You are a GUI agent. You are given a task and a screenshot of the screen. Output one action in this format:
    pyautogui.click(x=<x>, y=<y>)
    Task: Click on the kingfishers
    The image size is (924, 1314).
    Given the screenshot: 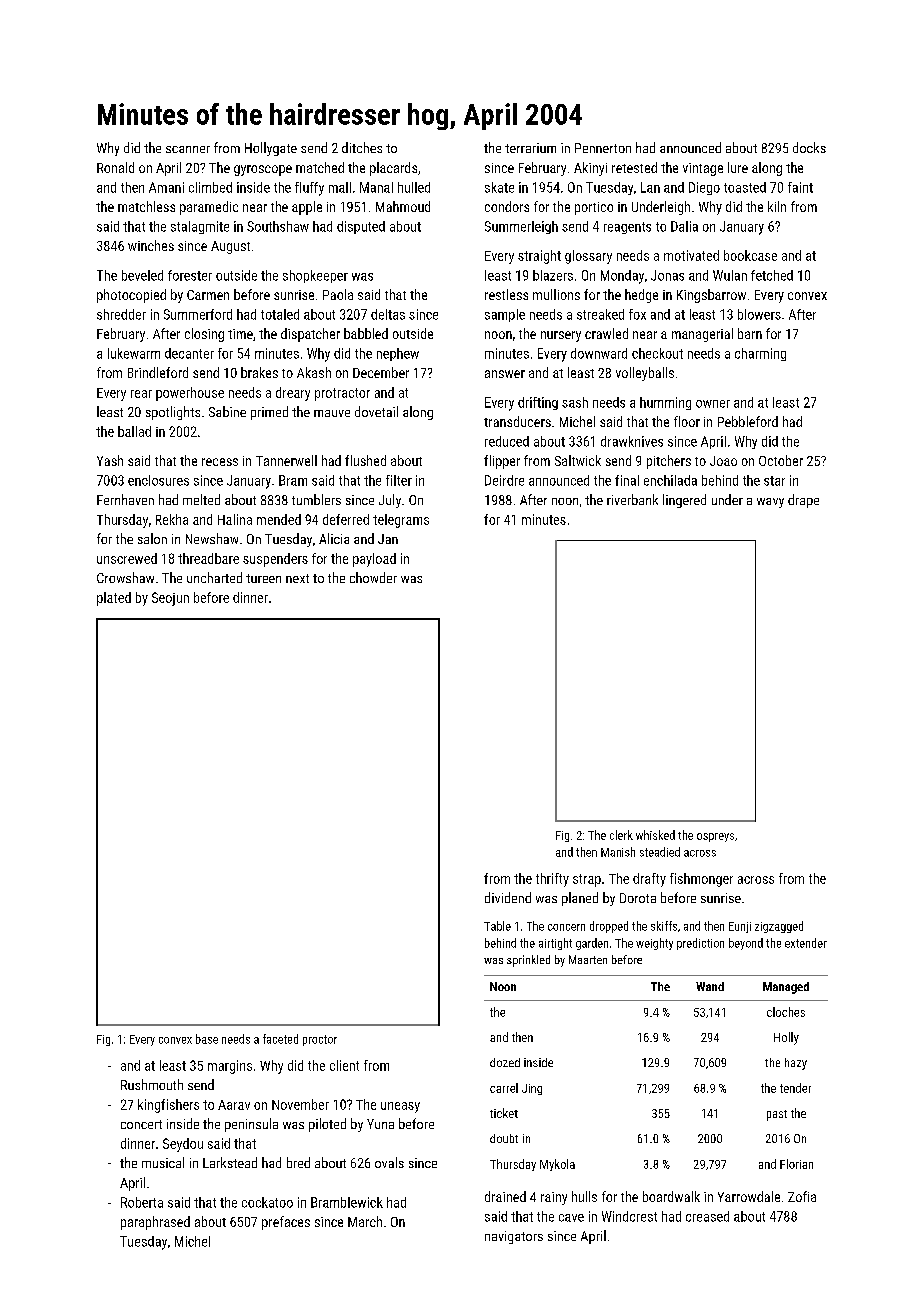 What is the action you would take?
    pyautogui.click(x=168, y=1106)
